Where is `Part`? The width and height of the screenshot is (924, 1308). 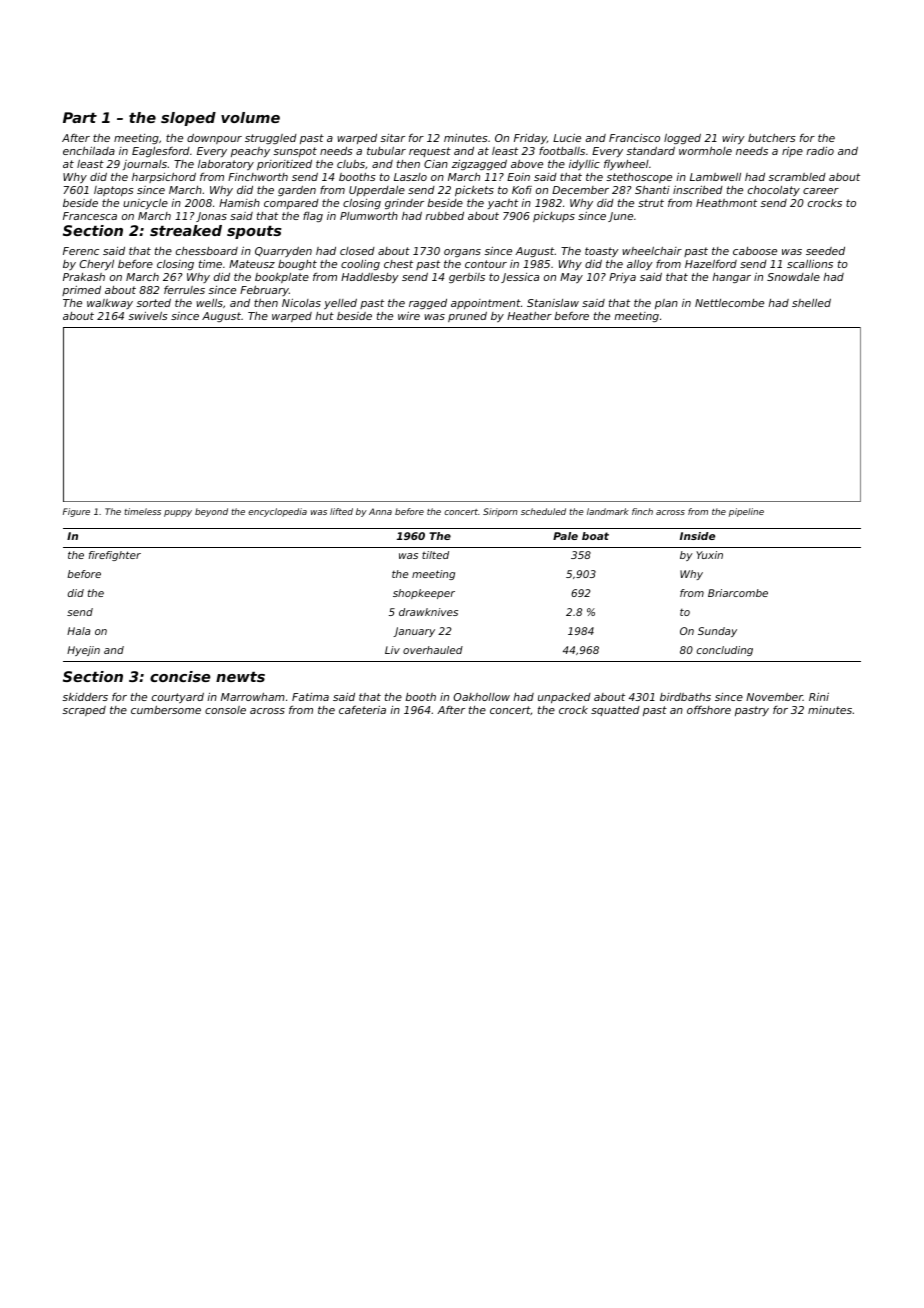 Part is located at coordinates (80, 117).
